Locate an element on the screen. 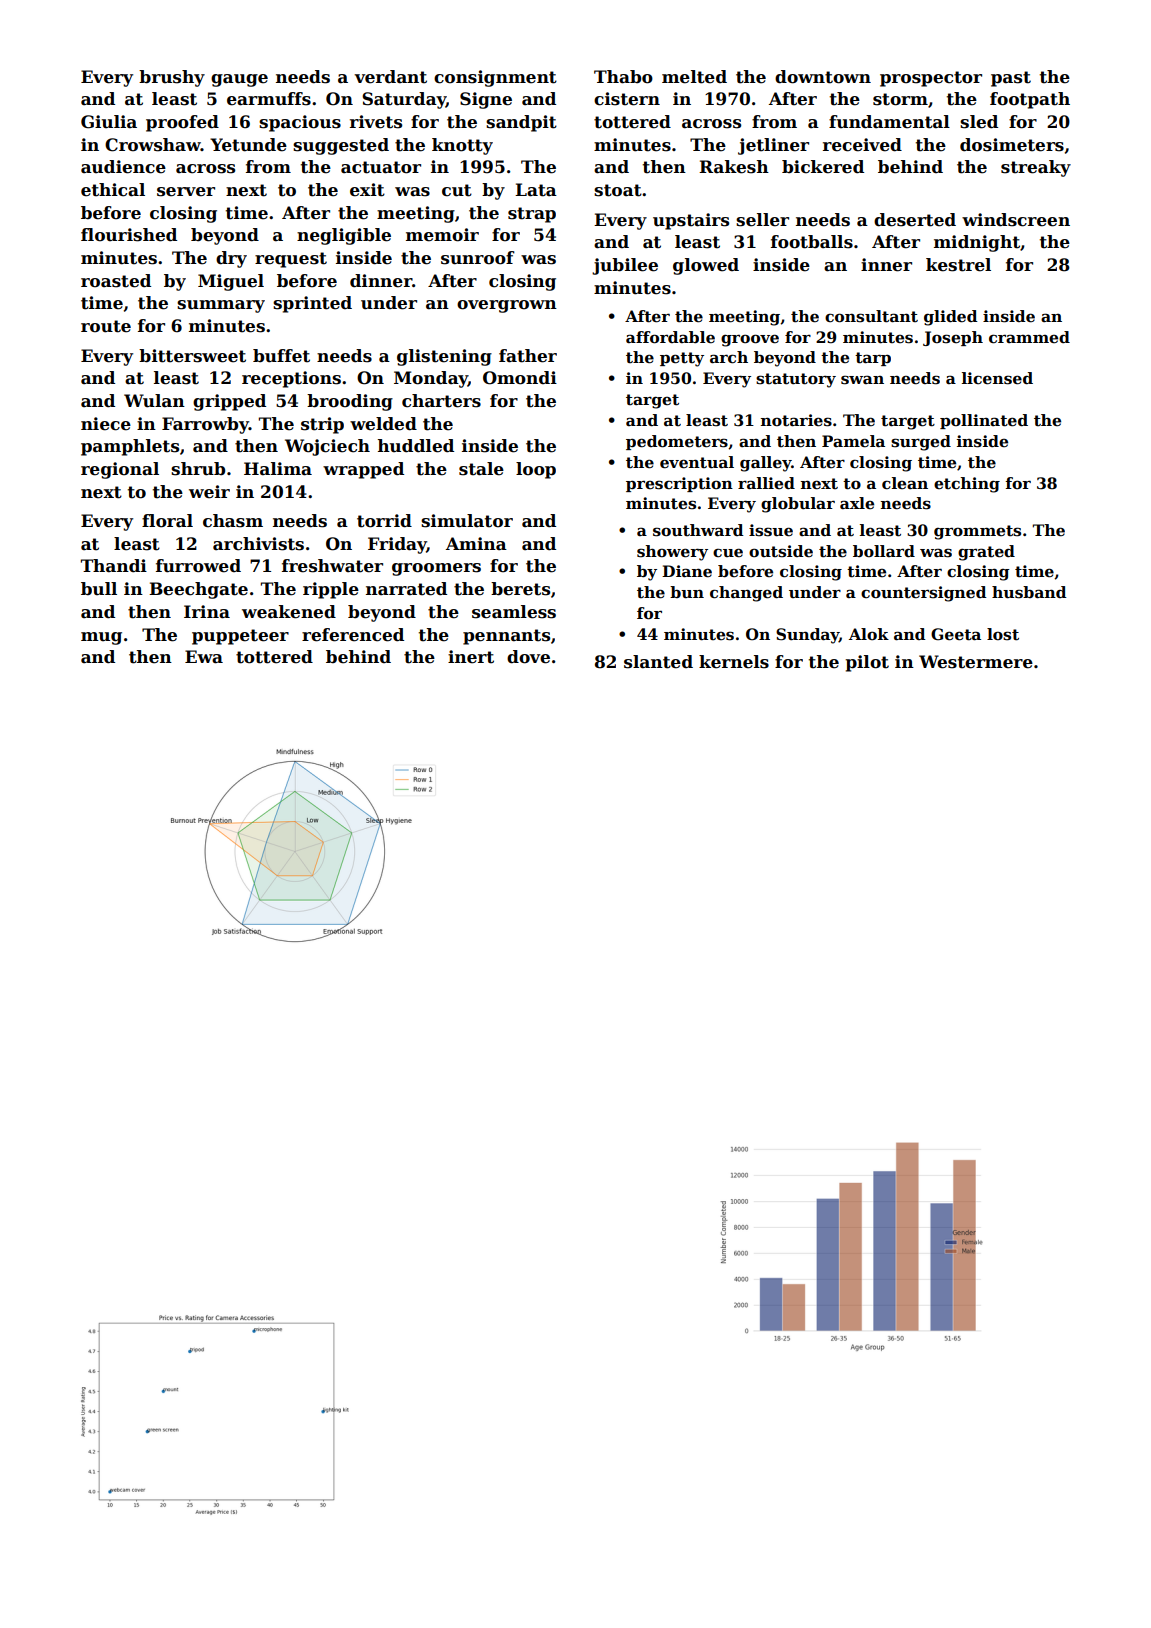 The width and height of the screenshot is (1151, 1628). past is located at coordinates (1011, 79).
